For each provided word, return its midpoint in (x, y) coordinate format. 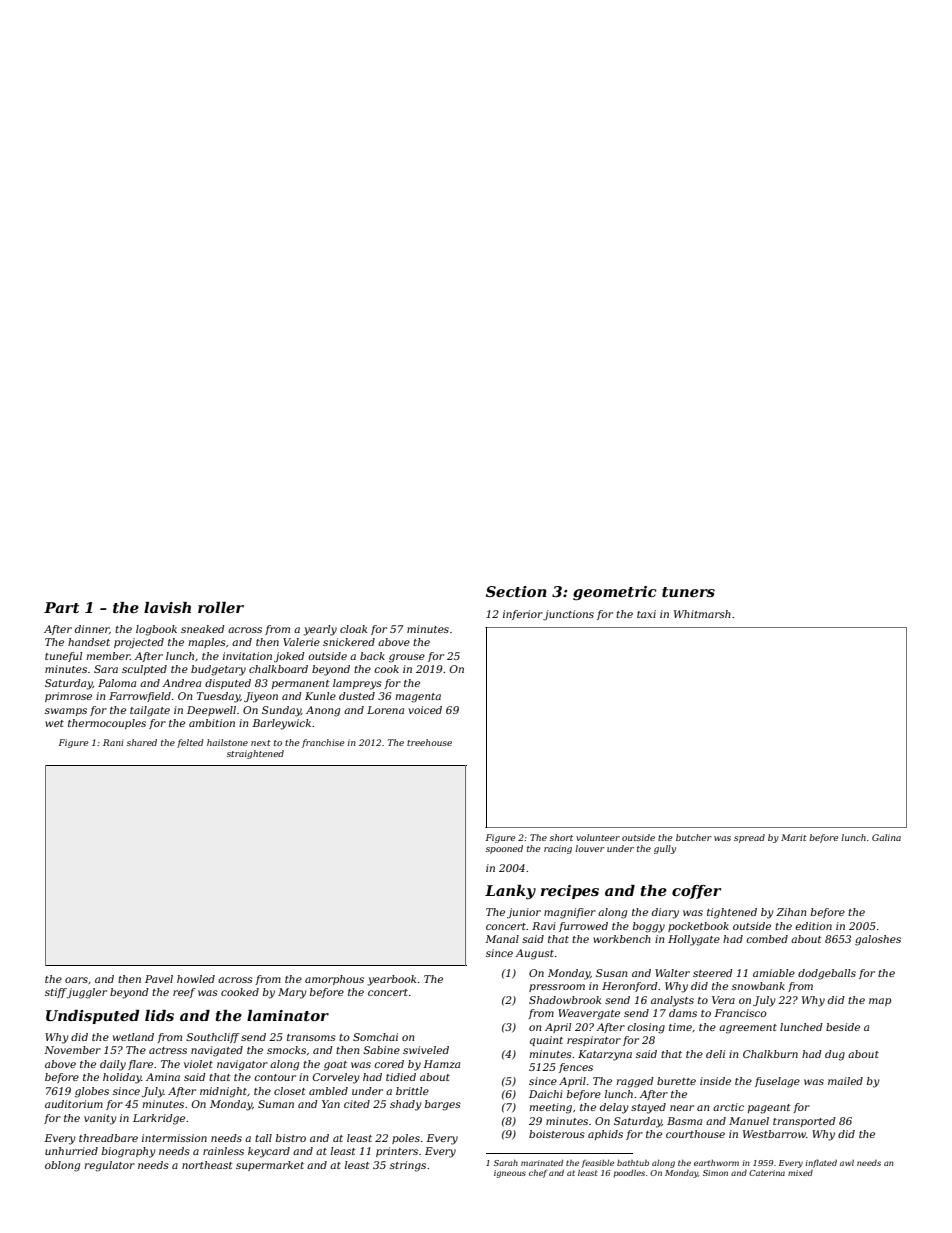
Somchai (375, 1037)
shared (142, 742)
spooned (504, 849)
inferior (523, 615)
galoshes (878, 940)
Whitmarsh (702, 614)
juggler (87, 993)
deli (715, 1054)
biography (129, 1152)
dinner (92, 629)
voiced (425, 710)
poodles (629, 1174)
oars (76, 980)
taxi (646, 614)
